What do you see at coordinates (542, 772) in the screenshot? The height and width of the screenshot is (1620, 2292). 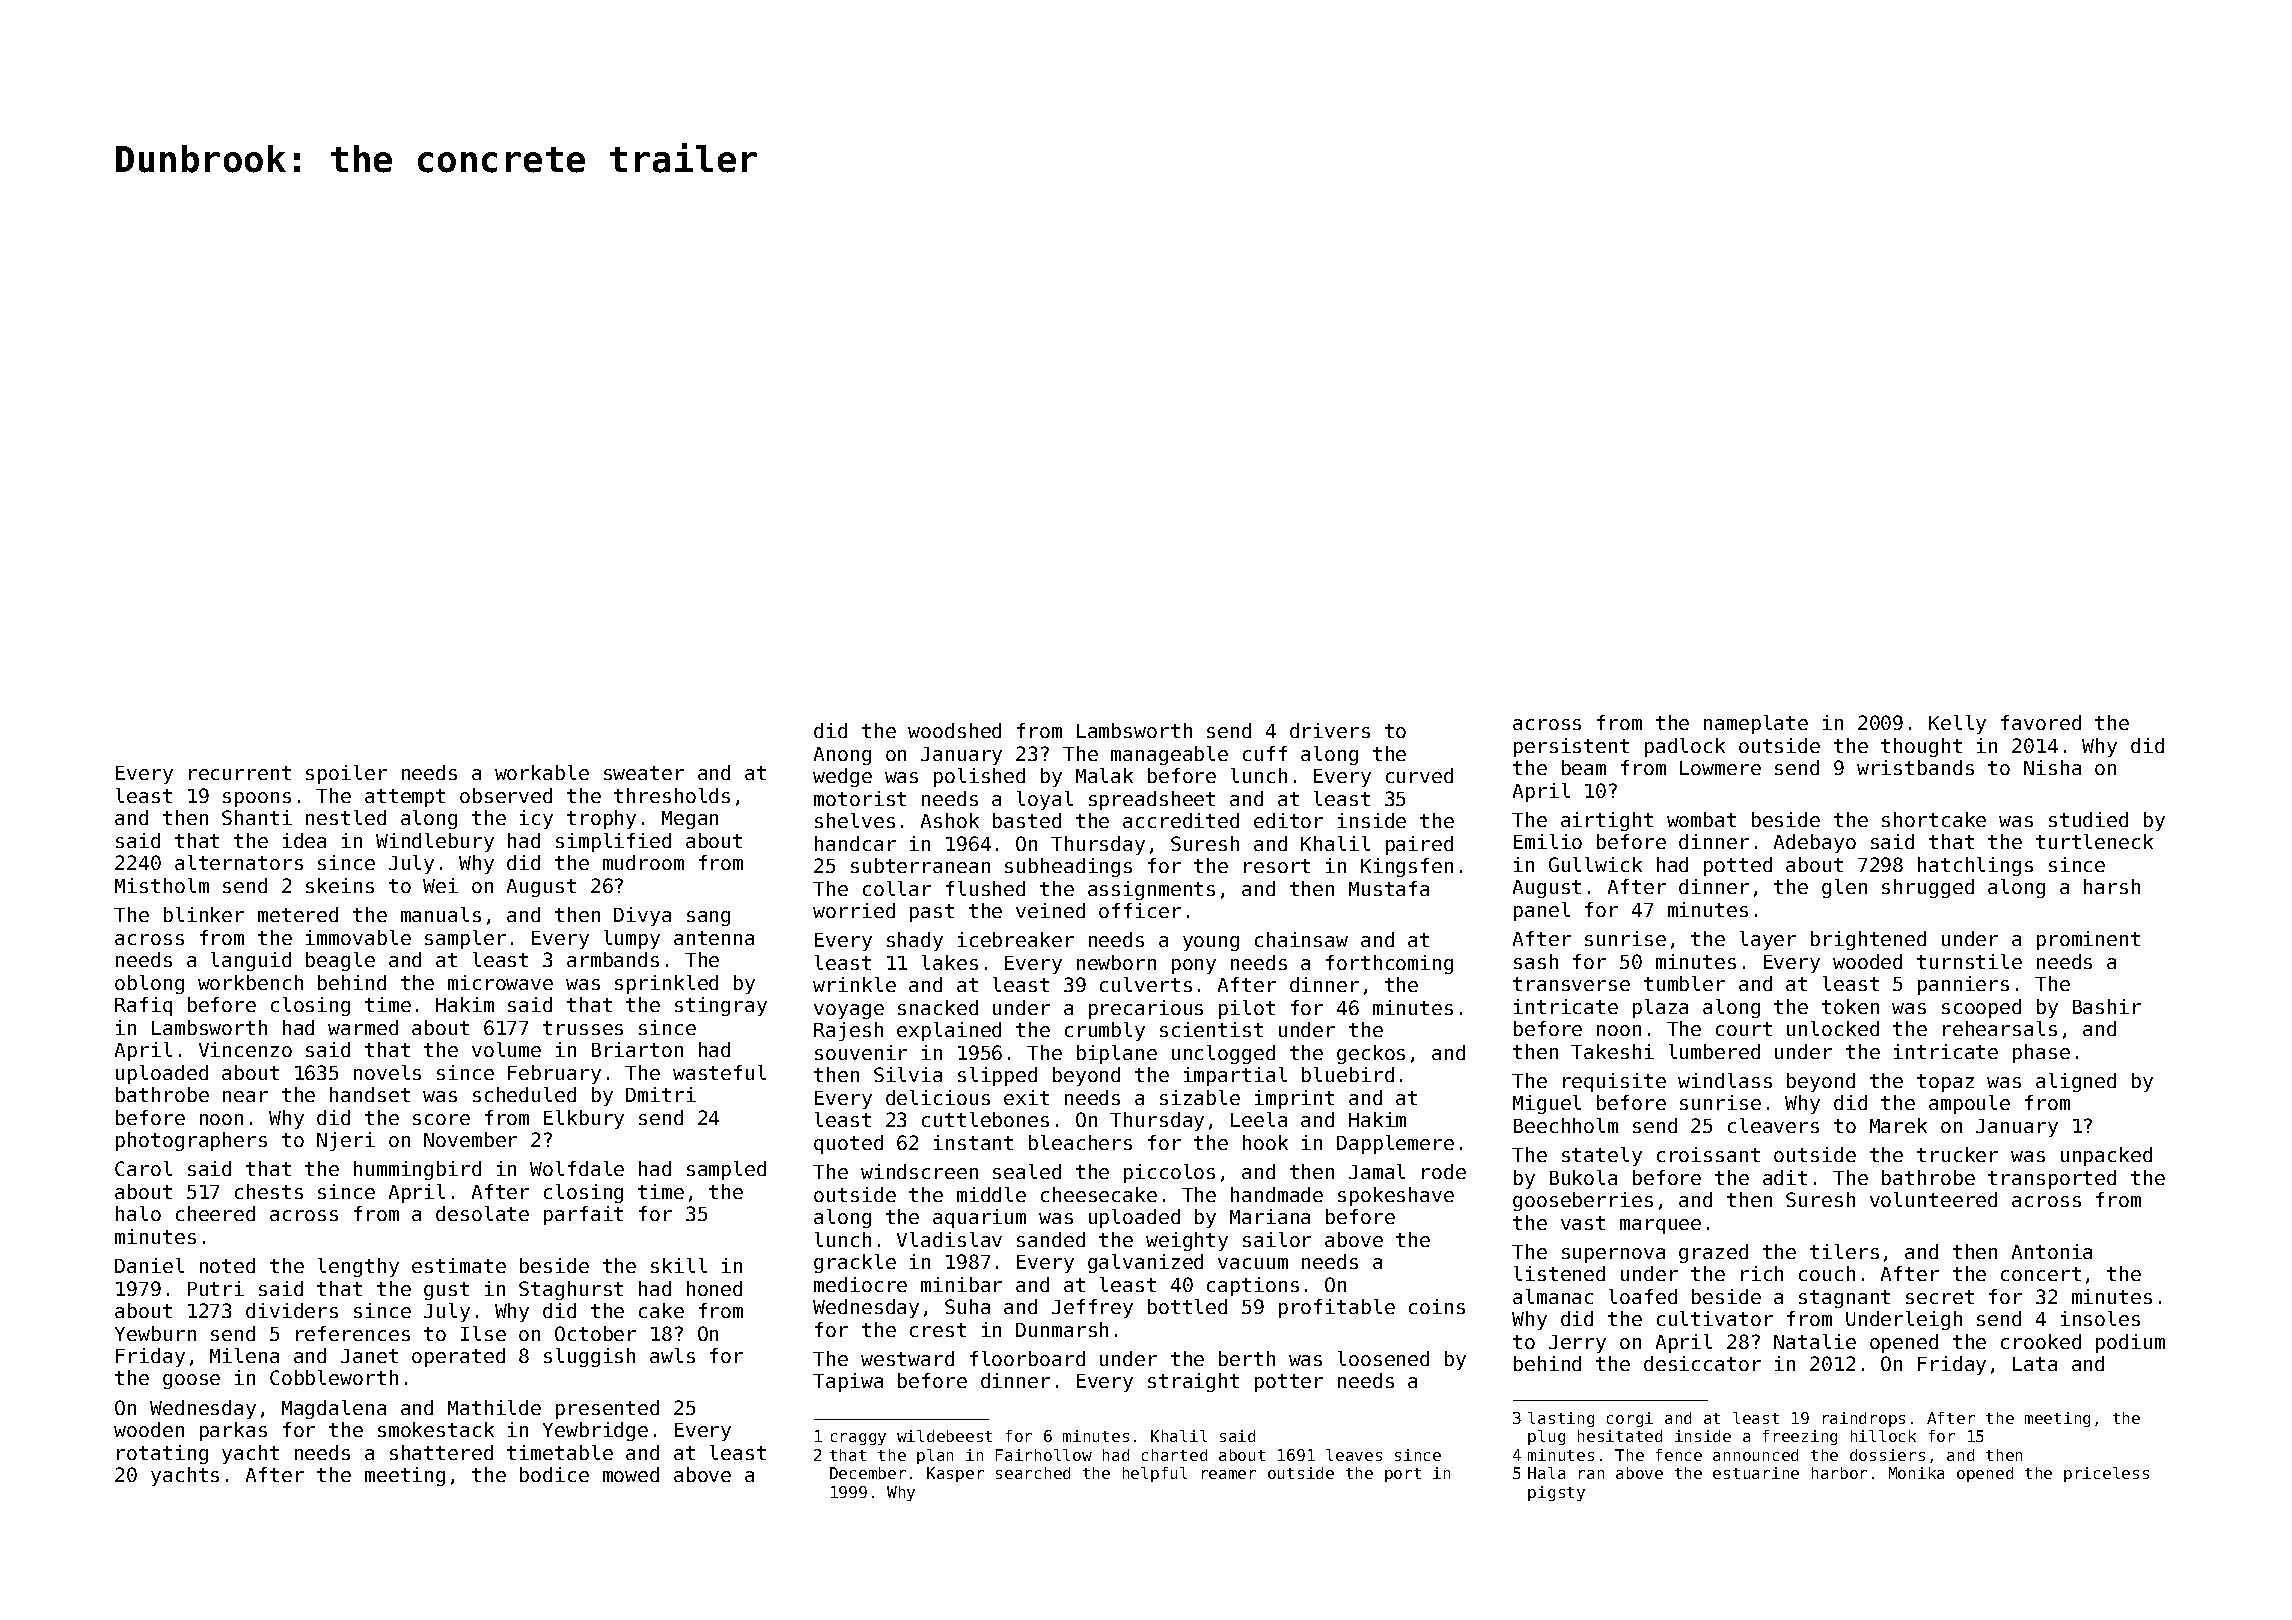 I see `workable` at bounding box center [542, 772].
